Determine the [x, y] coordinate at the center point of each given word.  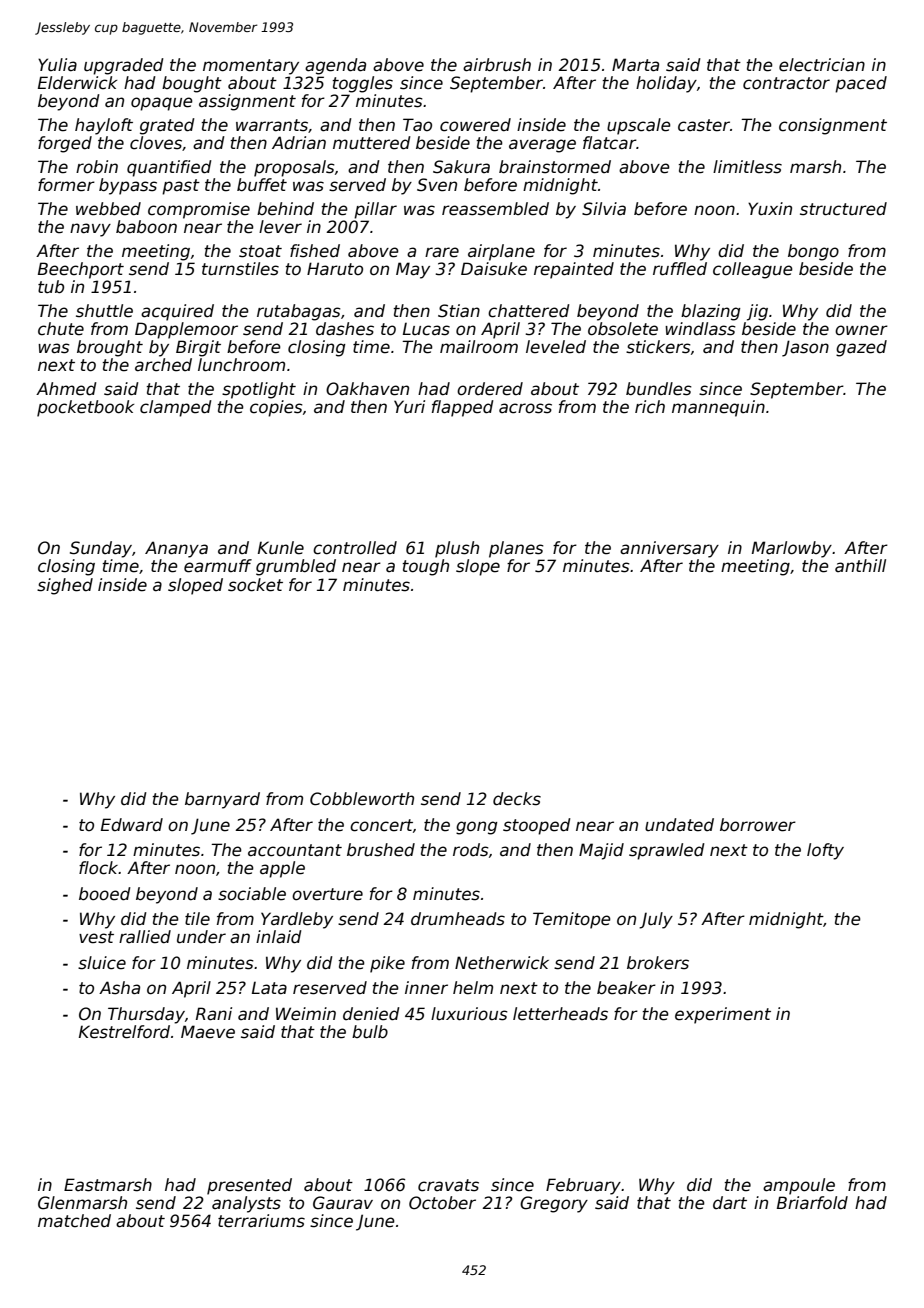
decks [517, 799]
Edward [132, 825]
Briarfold [812, 1203]
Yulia [57, 65]
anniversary [669, 549]
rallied [145, 937]
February [583, 1186]
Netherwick [502, 963]
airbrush [497, 65]
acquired [177, 312]
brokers [658, 963]
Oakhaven [367, 389]
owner [861, 330]
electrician [822, 65]
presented [249, 1186]
